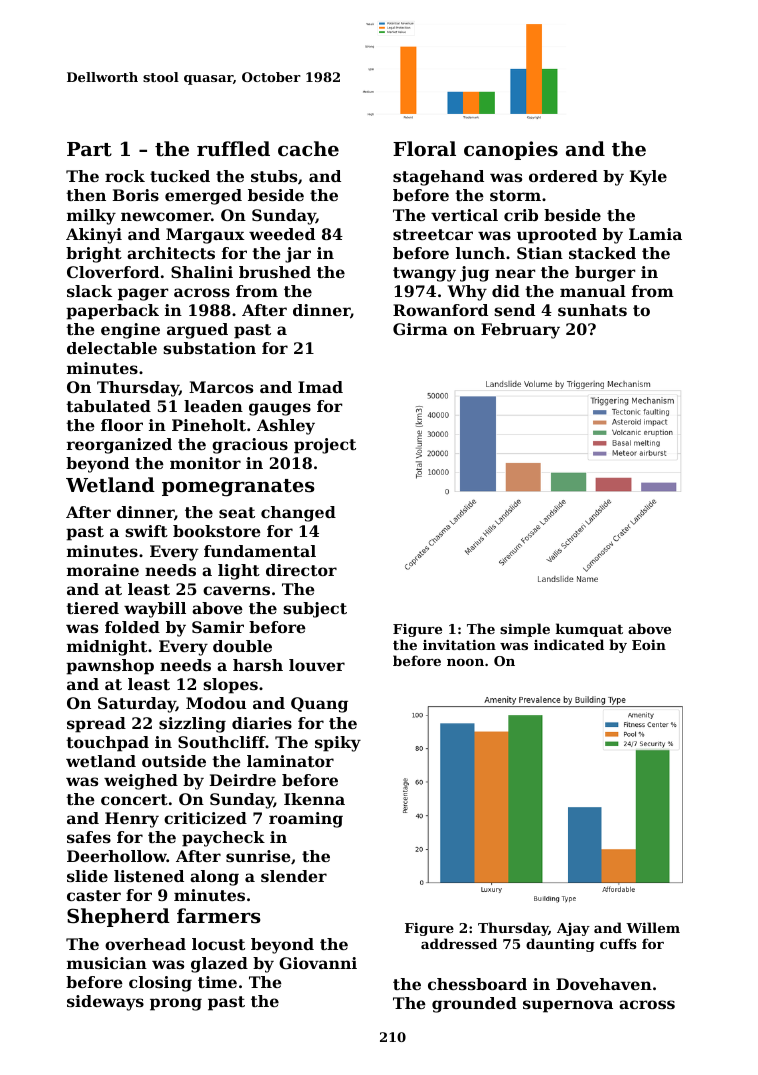  What do you see at coordinates (440, 310) in the screenshot?
I see `Rowanford` at bounding box center [440, 310].
